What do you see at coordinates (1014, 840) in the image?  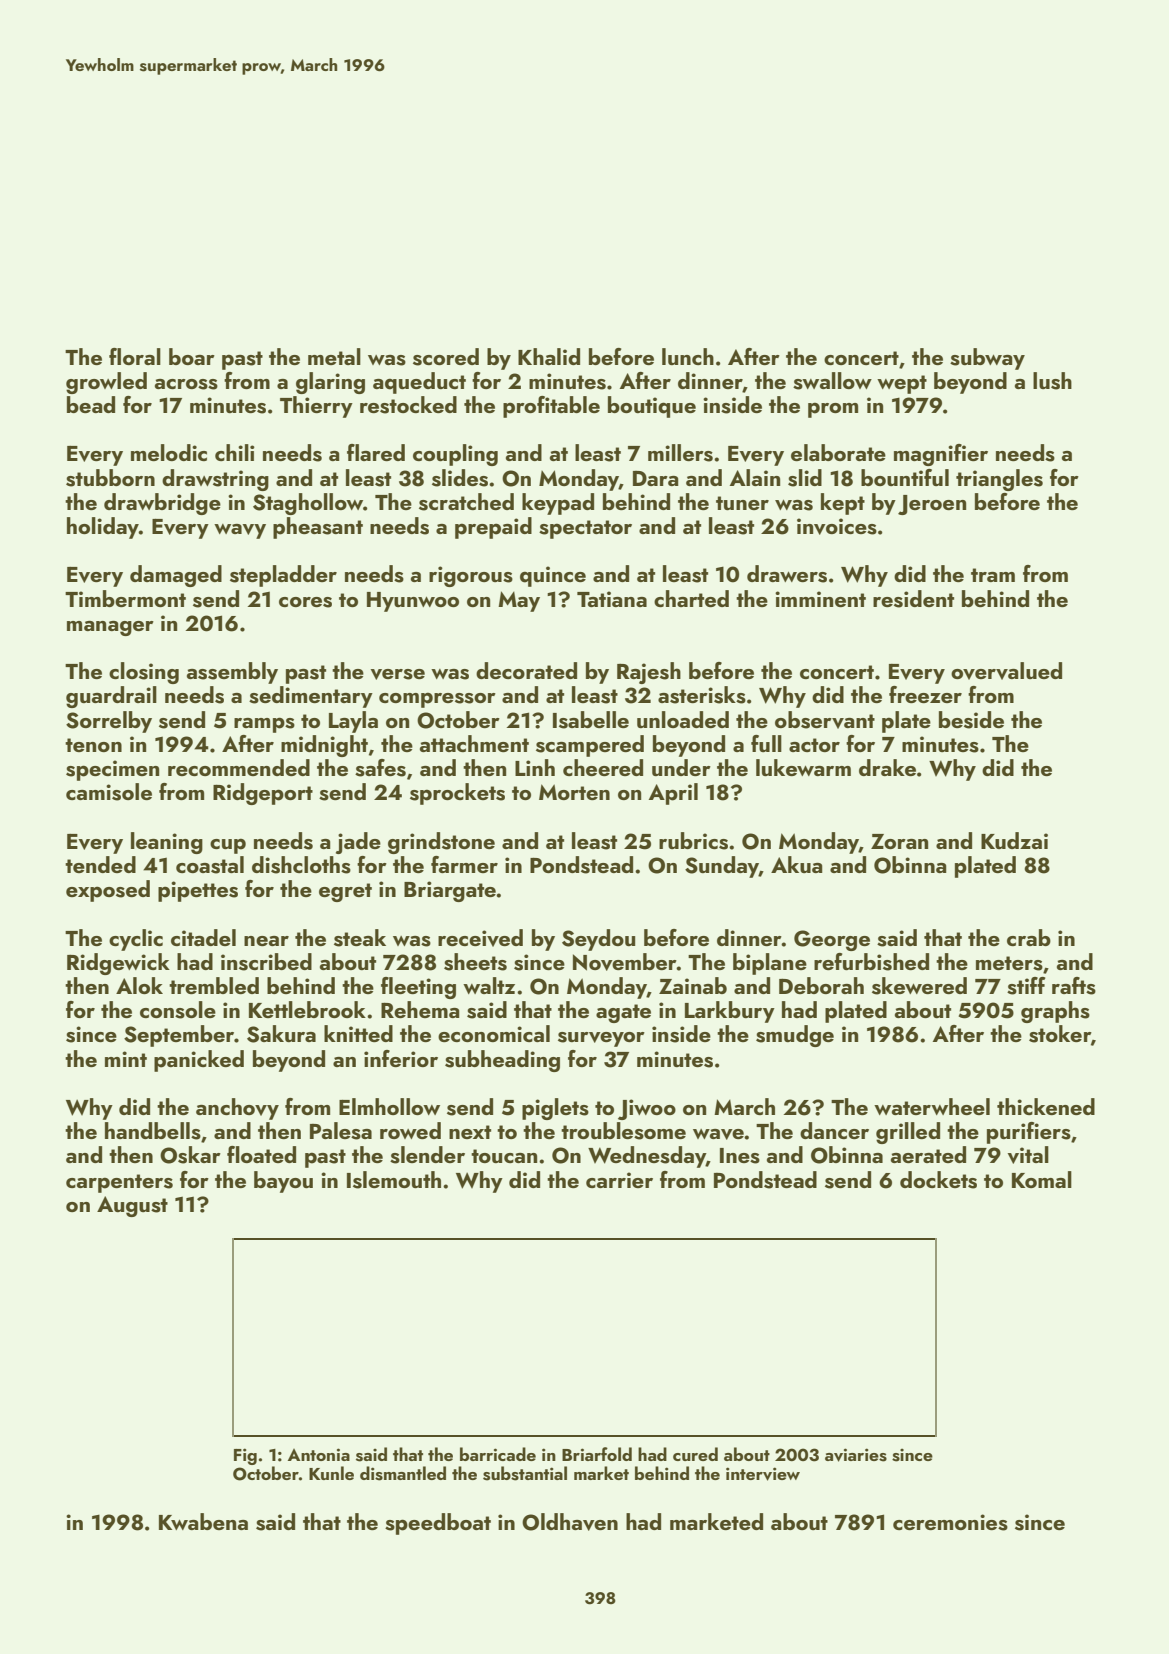 I see `Kudzai` at bounding box center [1014, 840].
